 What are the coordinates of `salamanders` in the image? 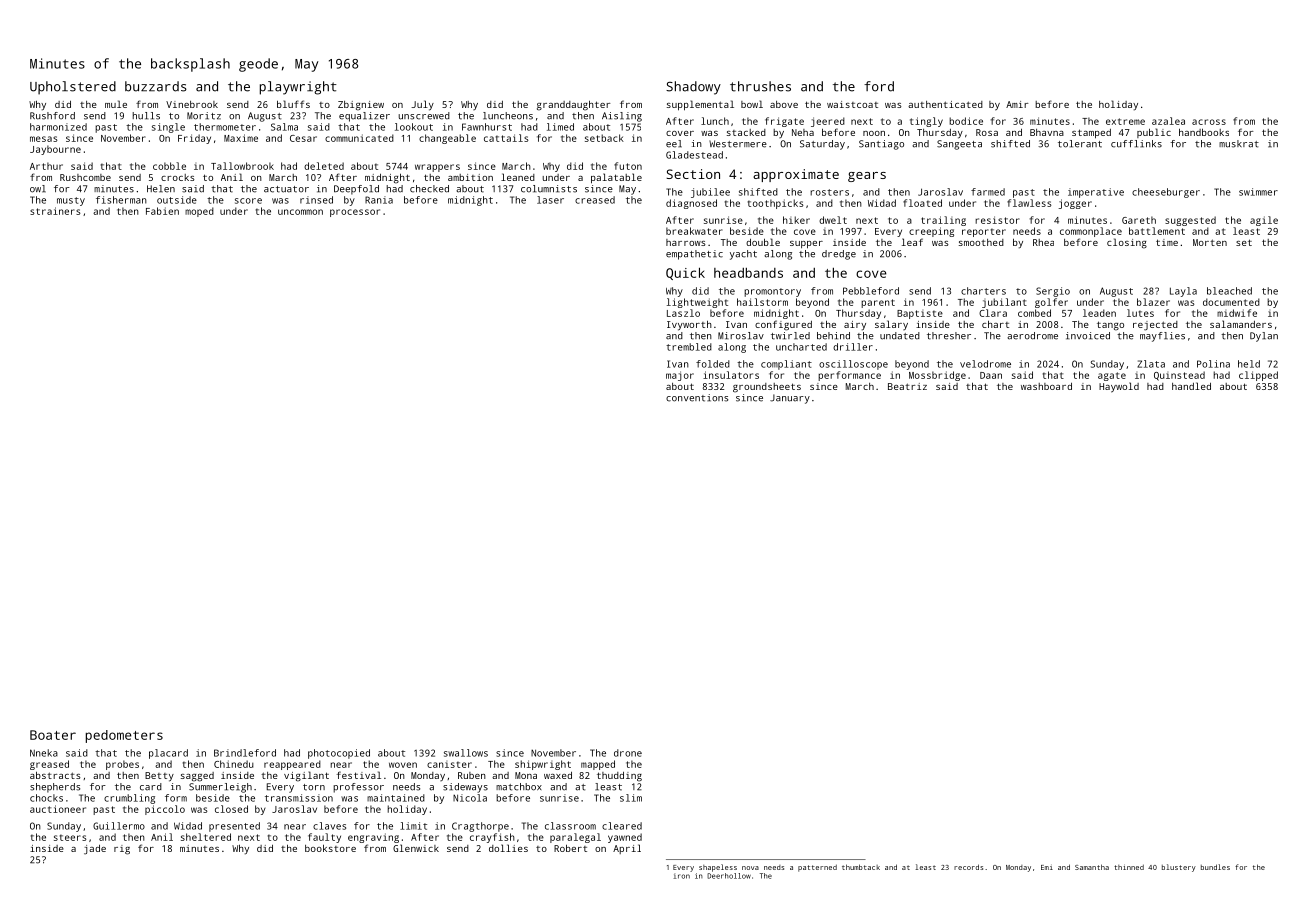 It's located at (1241, 324).
